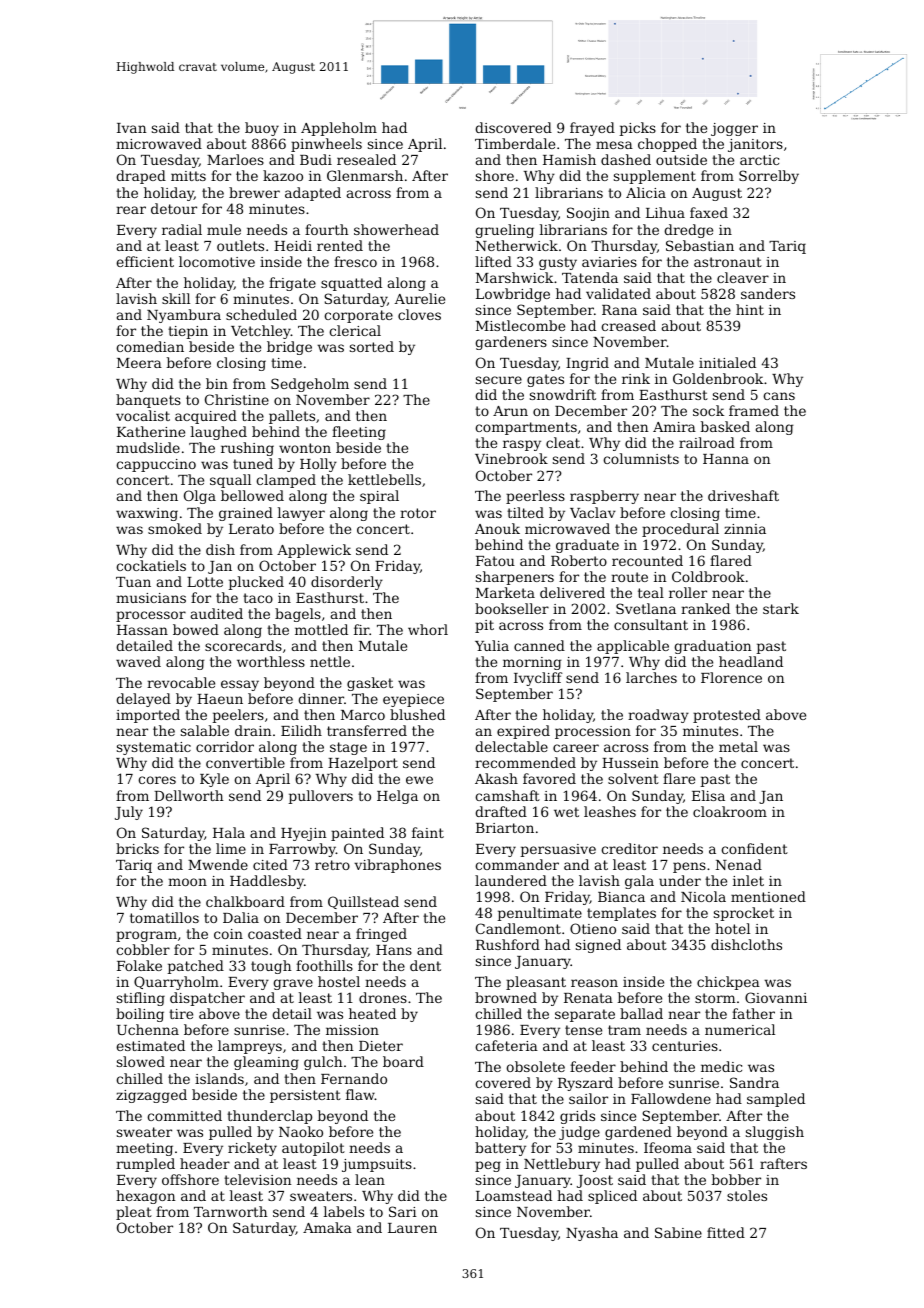 This screenshot has height=1308, width=924. What do you see at coordinates (231, 1211) in the screenshot?
I see `Tarnworth` at bounding box center [231, 1211].
